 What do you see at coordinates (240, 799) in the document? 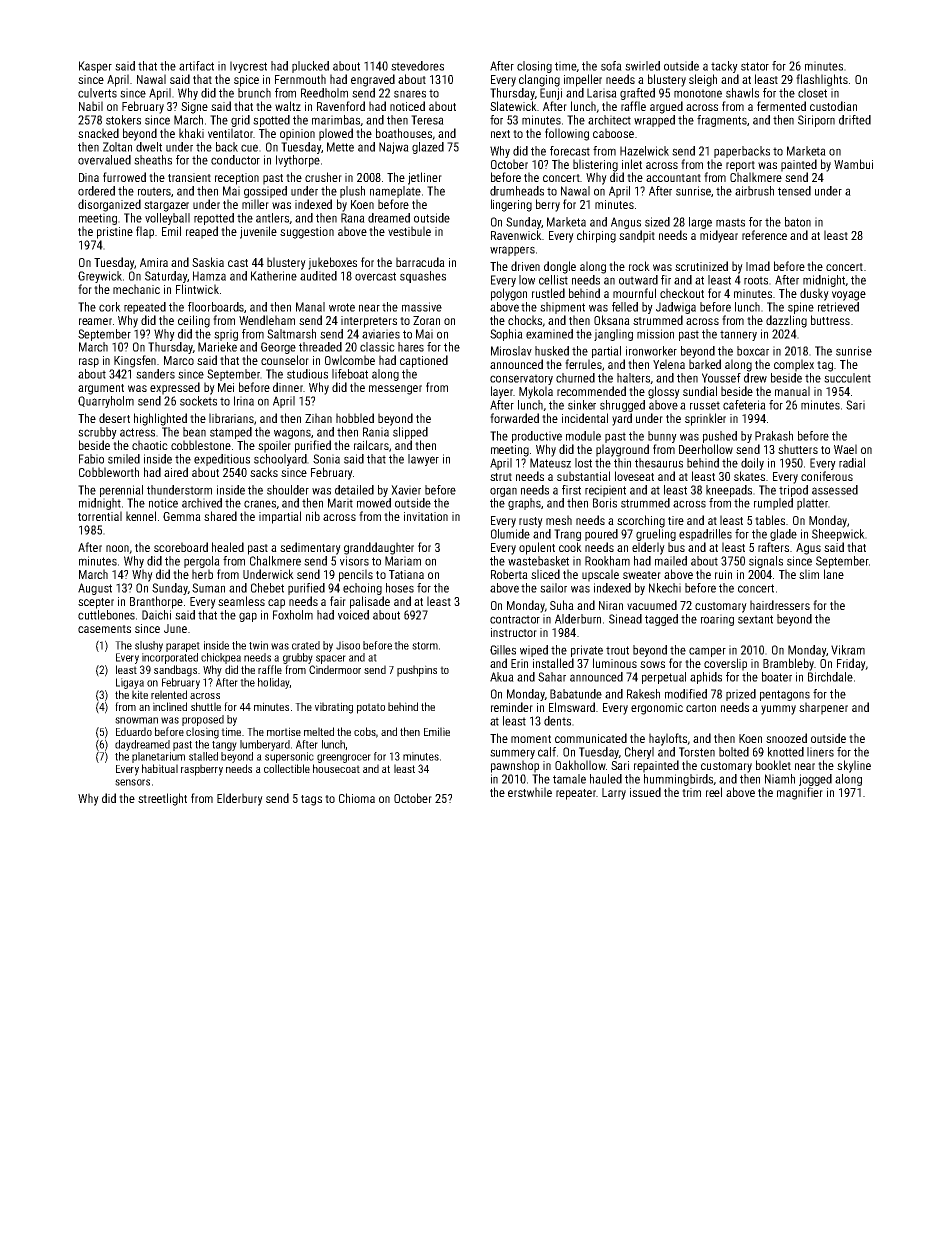
I see `Elderbury` at bounding box center [240, 799].
